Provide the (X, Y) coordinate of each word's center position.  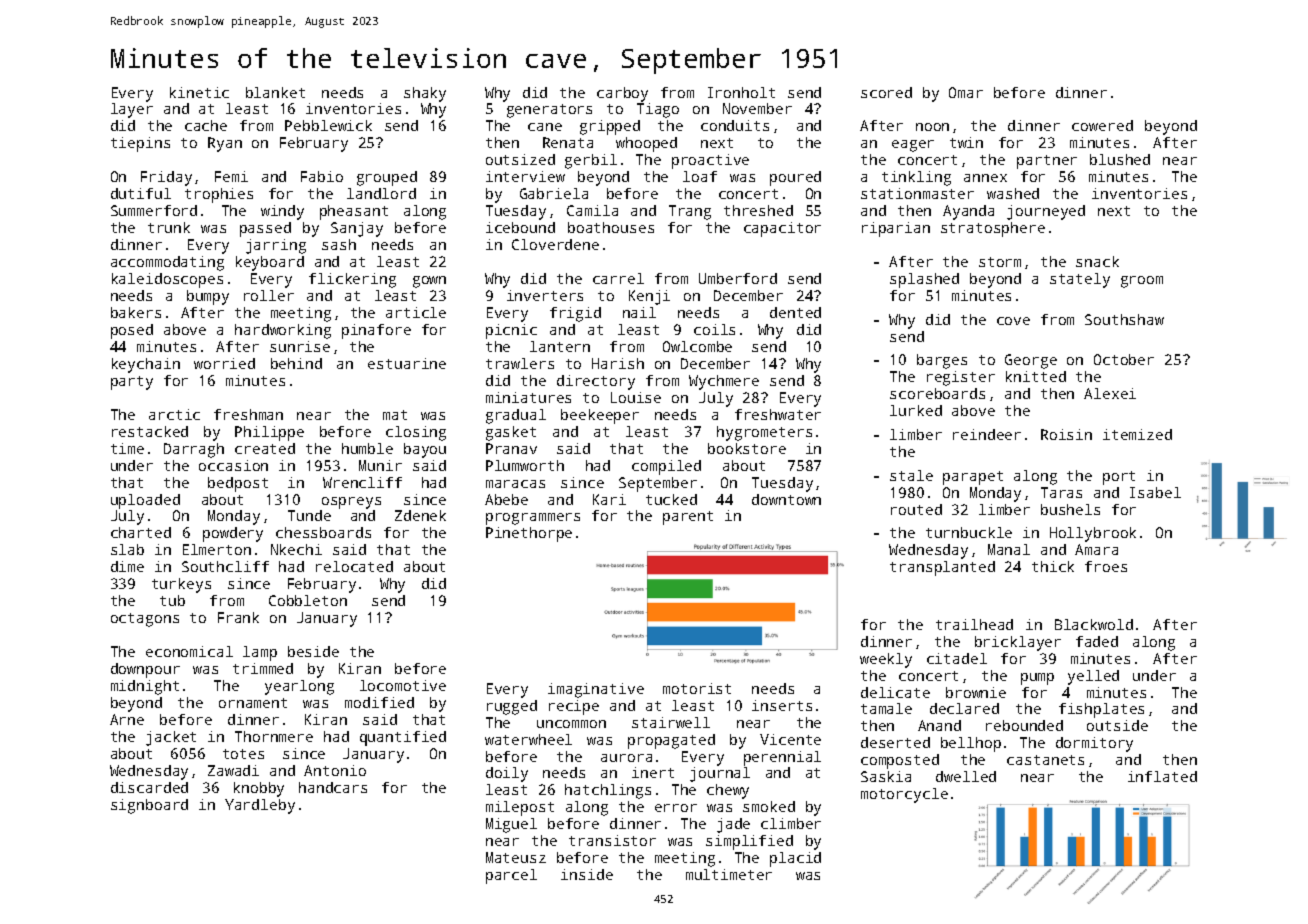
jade (733, 825)
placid (795, 859)
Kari (609, 499)
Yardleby (260, 806)
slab (127, 549)
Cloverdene (555, 244)
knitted (1036, 376)
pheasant (354, 212)
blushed (1120, 159)
